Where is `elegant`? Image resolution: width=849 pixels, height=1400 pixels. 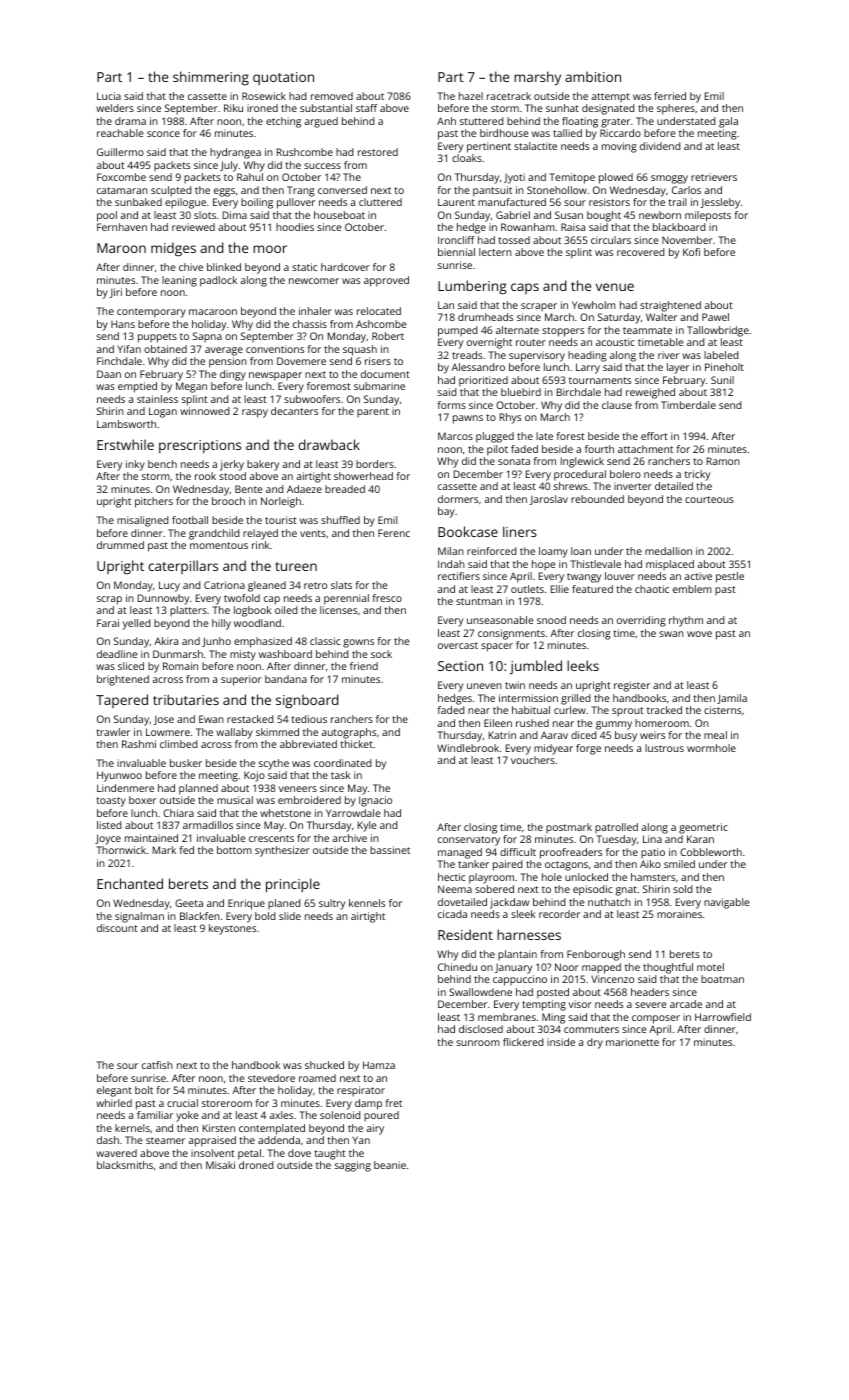
elegant is located at coordinates (114, 1091).
